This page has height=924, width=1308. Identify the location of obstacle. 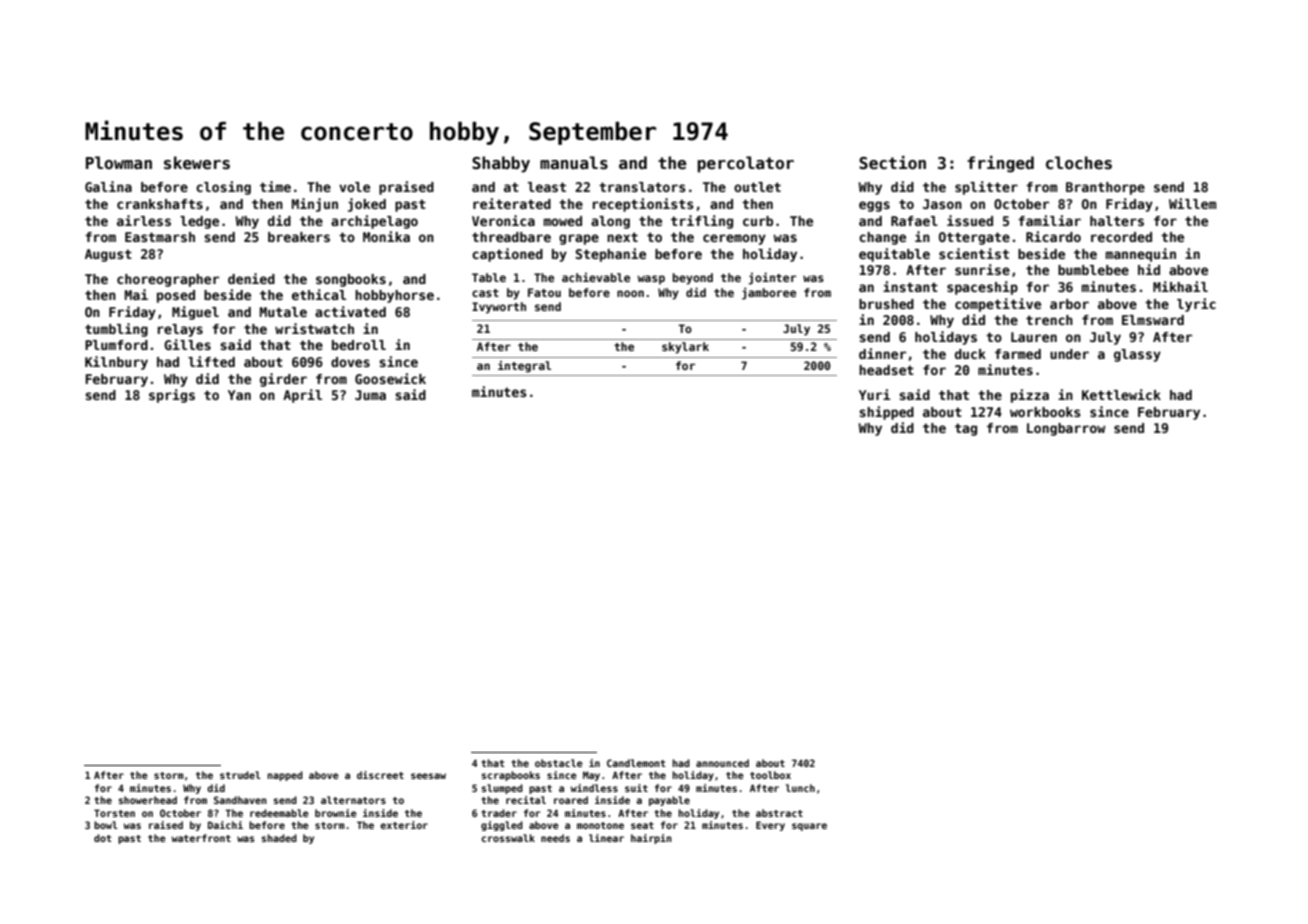
(559, 763).
